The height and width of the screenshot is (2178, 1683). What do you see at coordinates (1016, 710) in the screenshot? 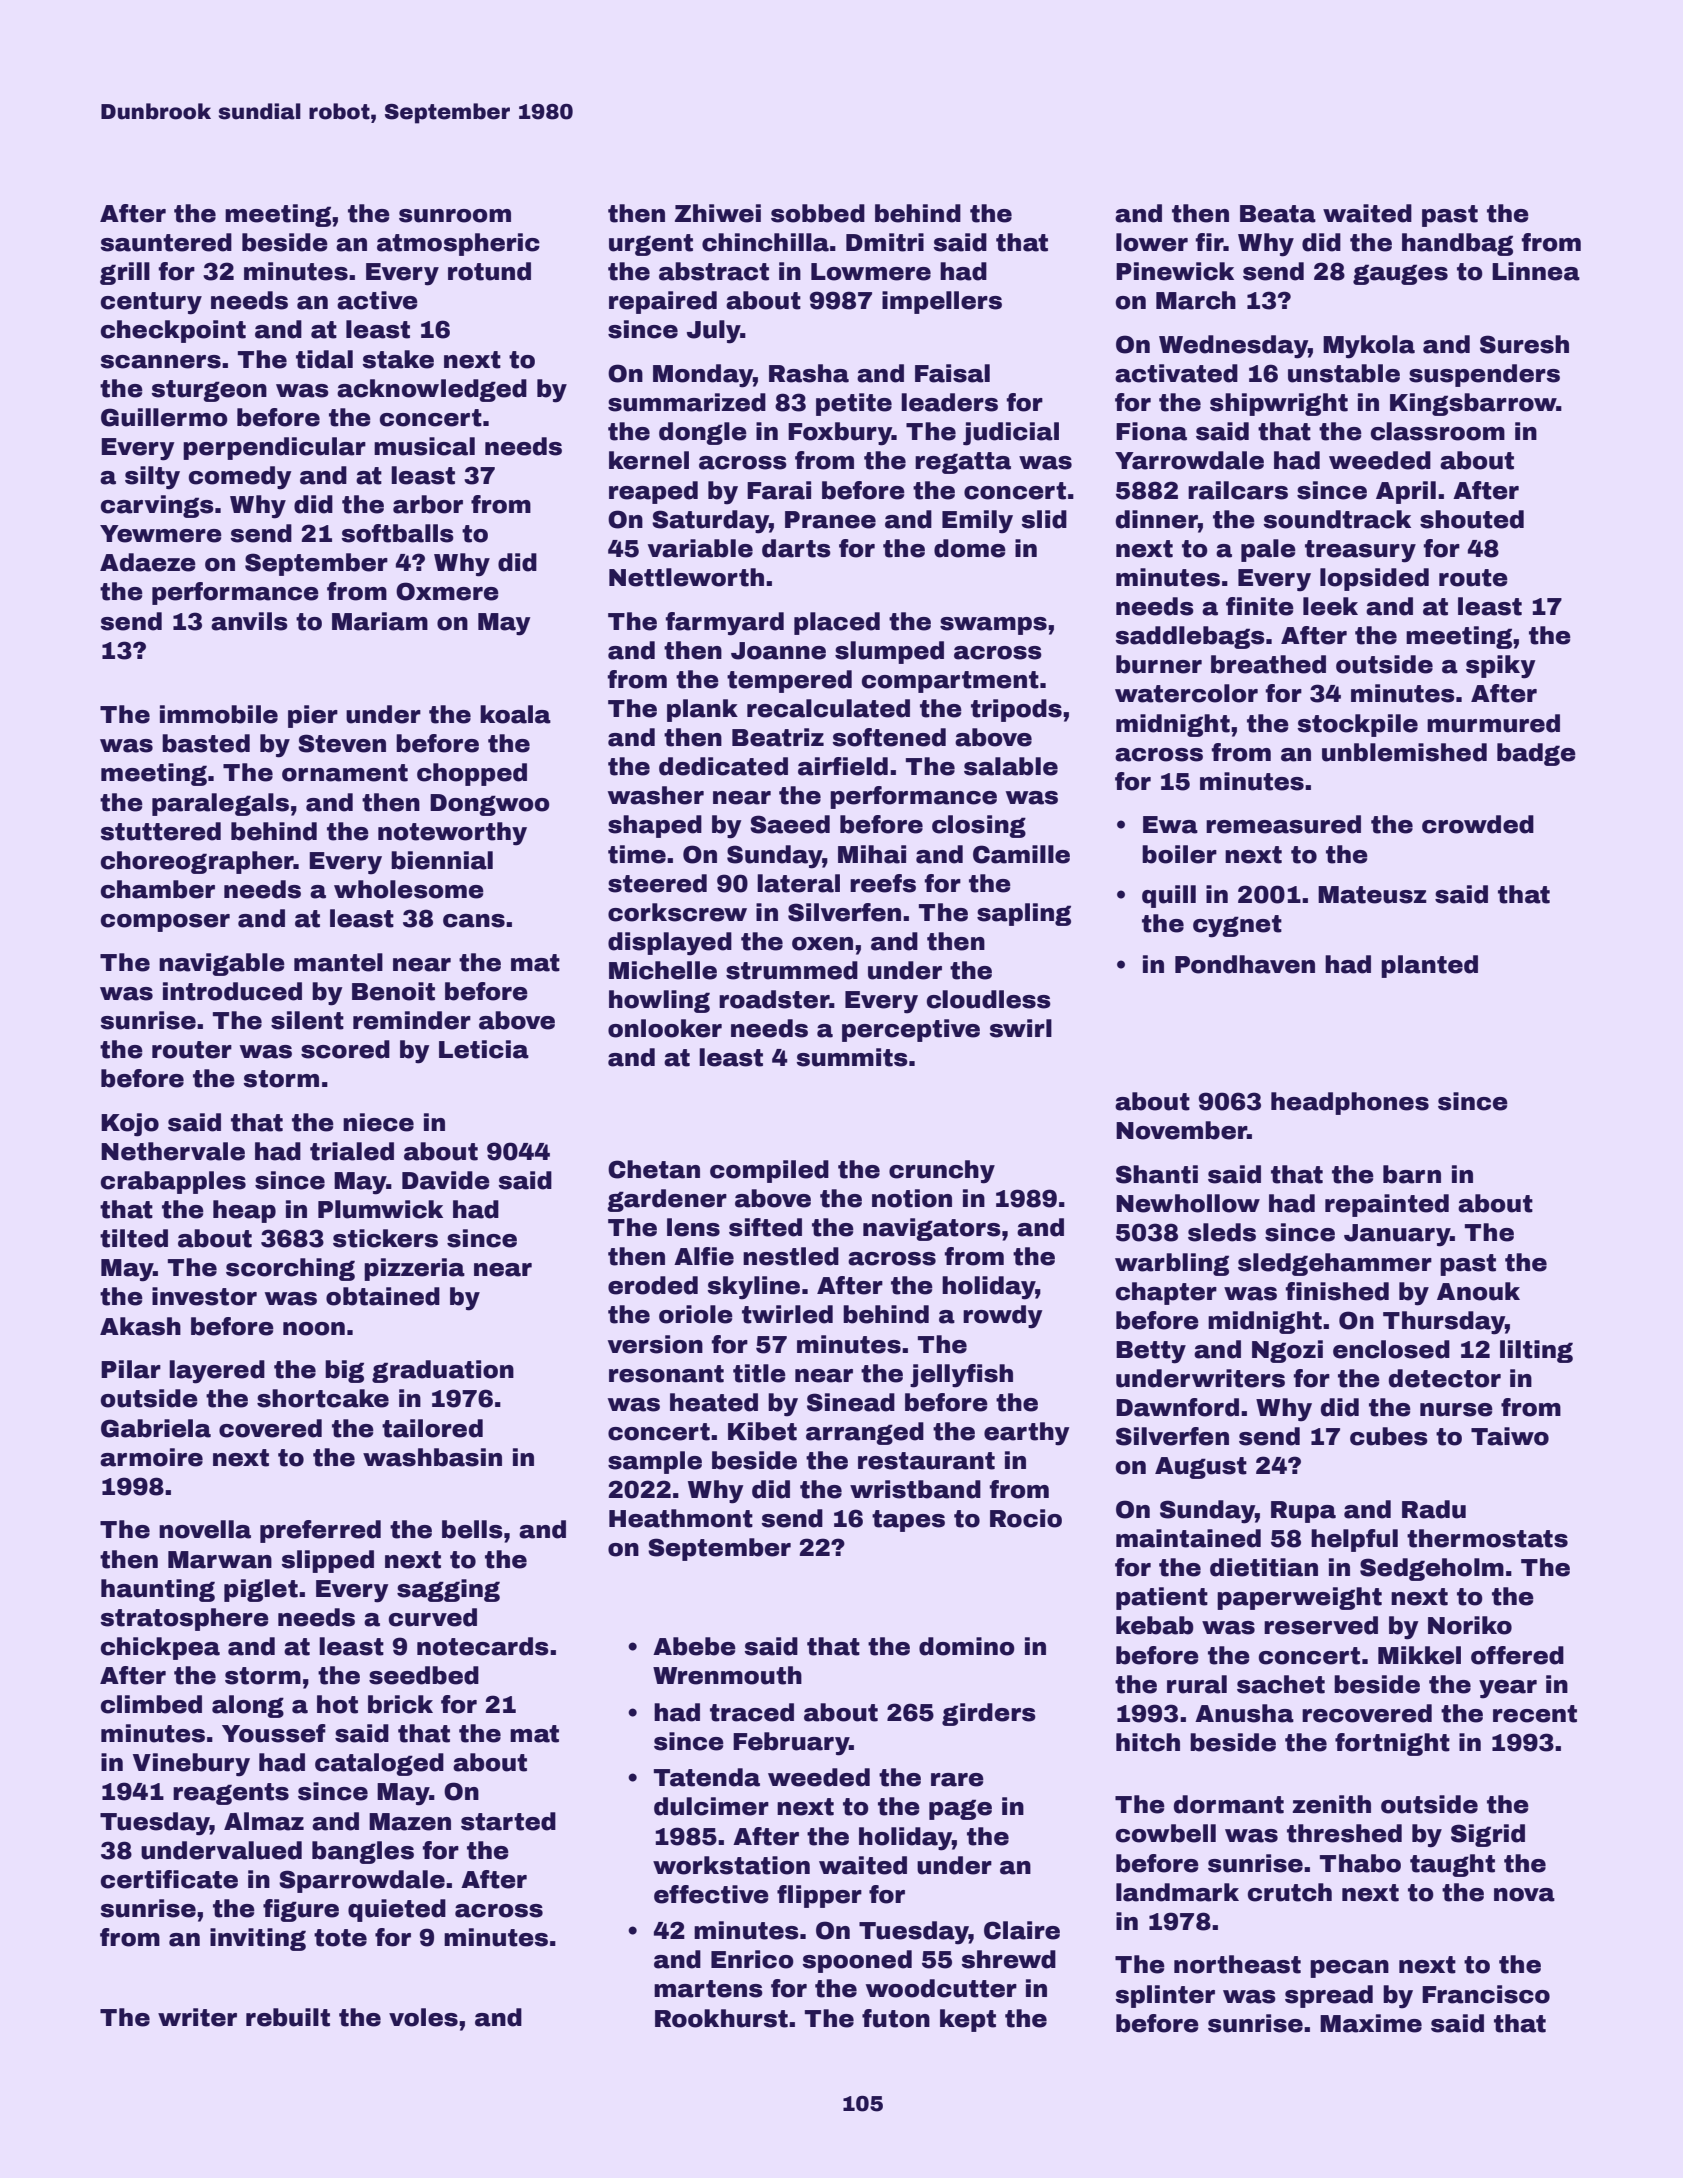
I see `tripods` at bounding box center [1016, 710].
